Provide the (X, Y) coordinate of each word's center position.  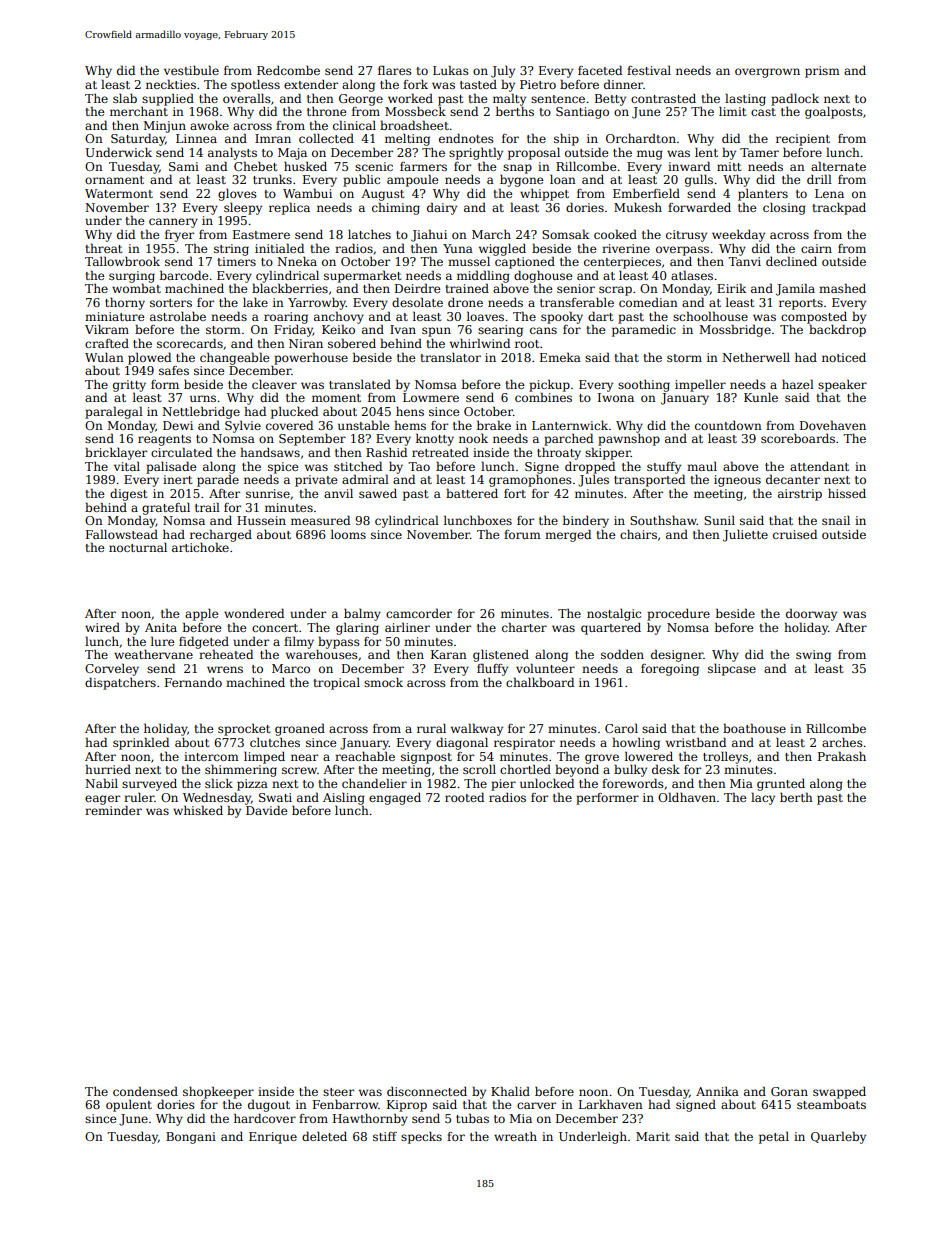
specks (421, 1138)
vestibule (191, 70)
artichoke (200, 547)
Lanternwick (570, 425)
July (503, 72)
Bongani (191, 1138)
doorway (811, 614)
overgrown (767, 73)
